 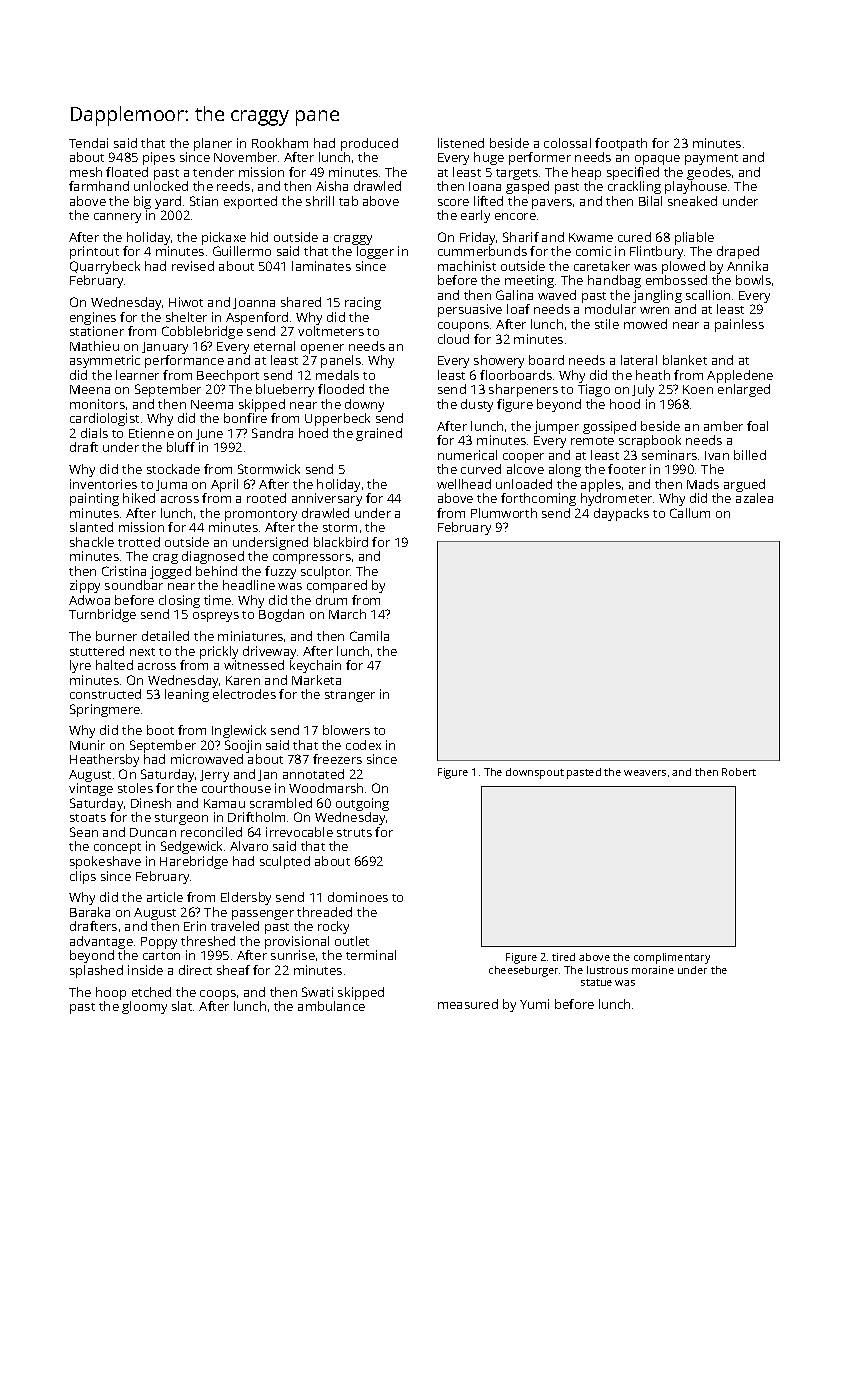 What do you see at coordinates (105, 361) in the screenshot?
I see `asymmetric` at bounding box center [105, 361].
